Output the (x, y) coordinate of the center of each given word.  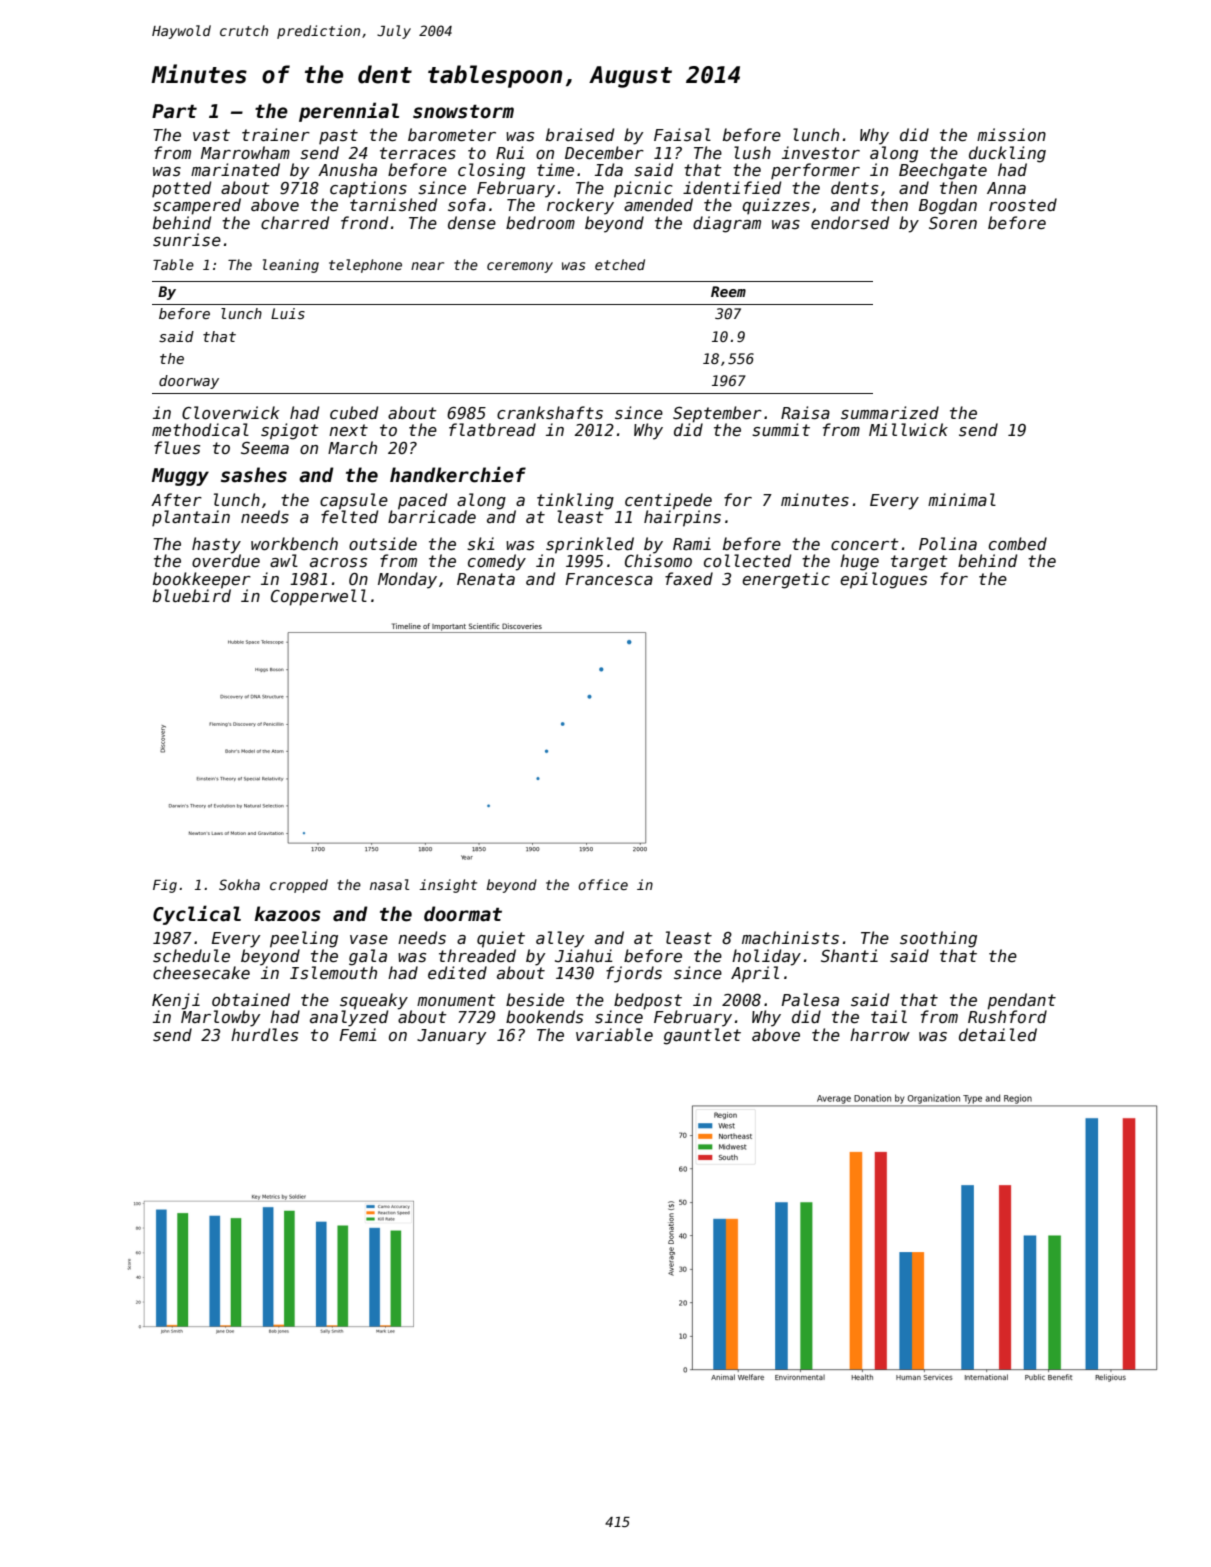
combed (1018, 543)
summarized (890, 412)
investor (821, 153)
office (603, 884)
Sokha (239, 884)
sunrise (187, 239)
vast (211, 135)
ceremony (520, 267)
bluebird (192, 595)
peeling (304, 939)
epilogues (883, 580)
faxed (689, 578)
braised (580, 135)
